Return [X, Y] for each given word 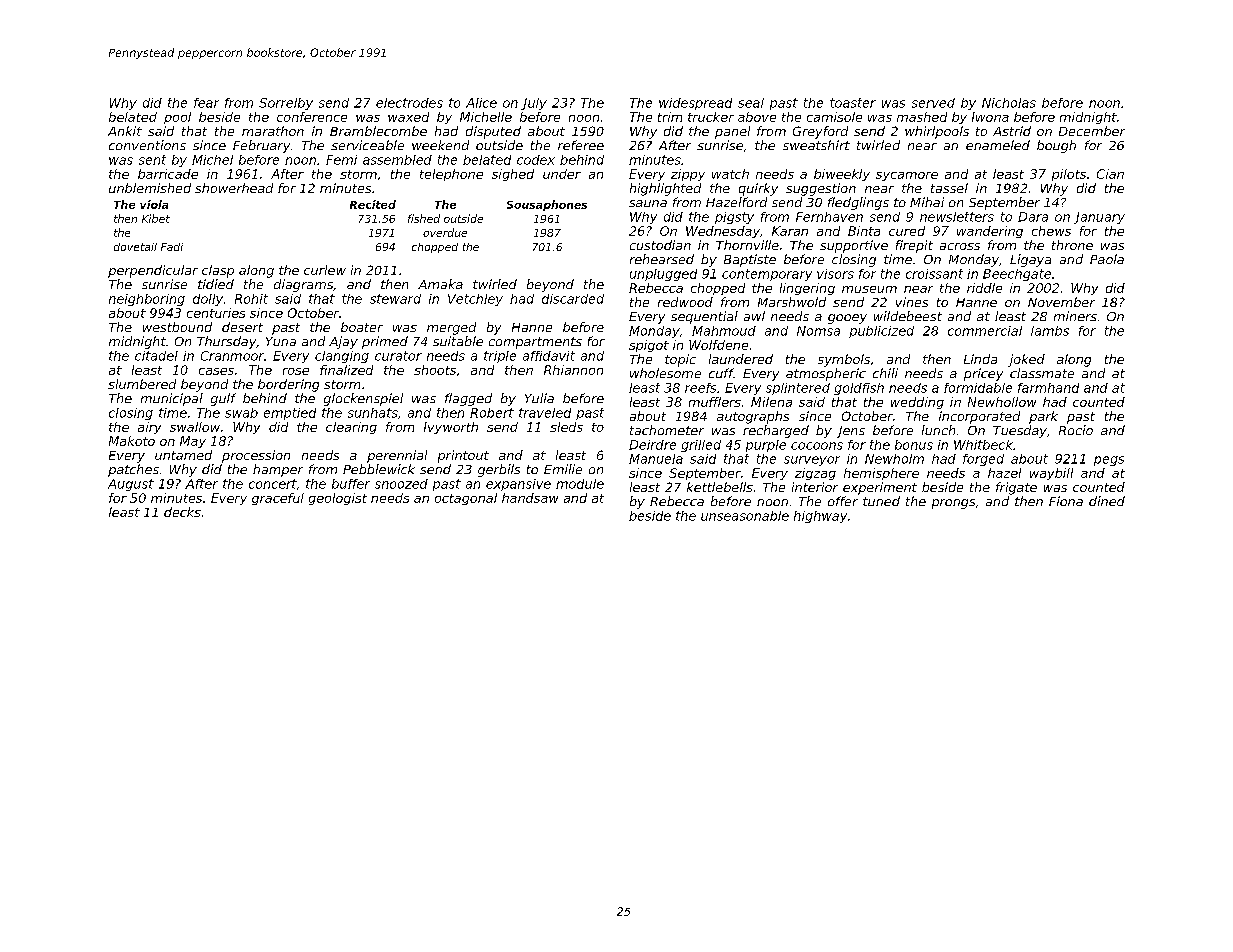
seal [751, 103]
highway [820, 517]
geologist [338, 499]
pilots [1069, 175]
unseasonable [745, 516]
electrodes [409, 103]
